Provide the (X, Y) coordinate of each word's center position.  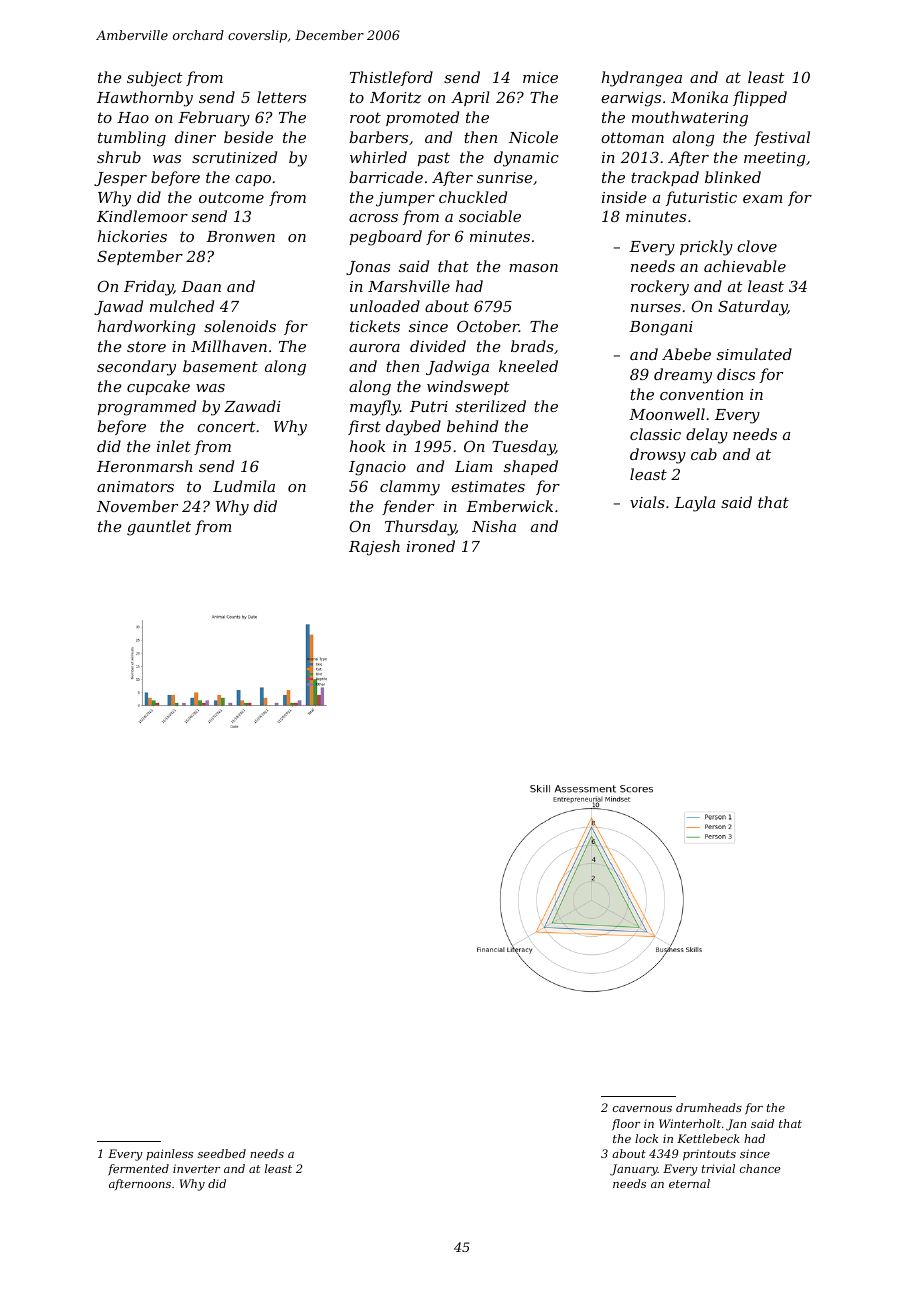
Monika (699, 97)
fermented (138, 1170)
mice (540, 77)
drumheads (709, 1107)
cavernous (642, 1109)
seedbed (222, 1153)
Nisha (494, 526)
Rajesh (374, 548)
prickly (706, 248)
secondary (136, 368)
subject (154, 79)
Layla (694, 504)
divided (438, 346)
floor (626, 1124)
